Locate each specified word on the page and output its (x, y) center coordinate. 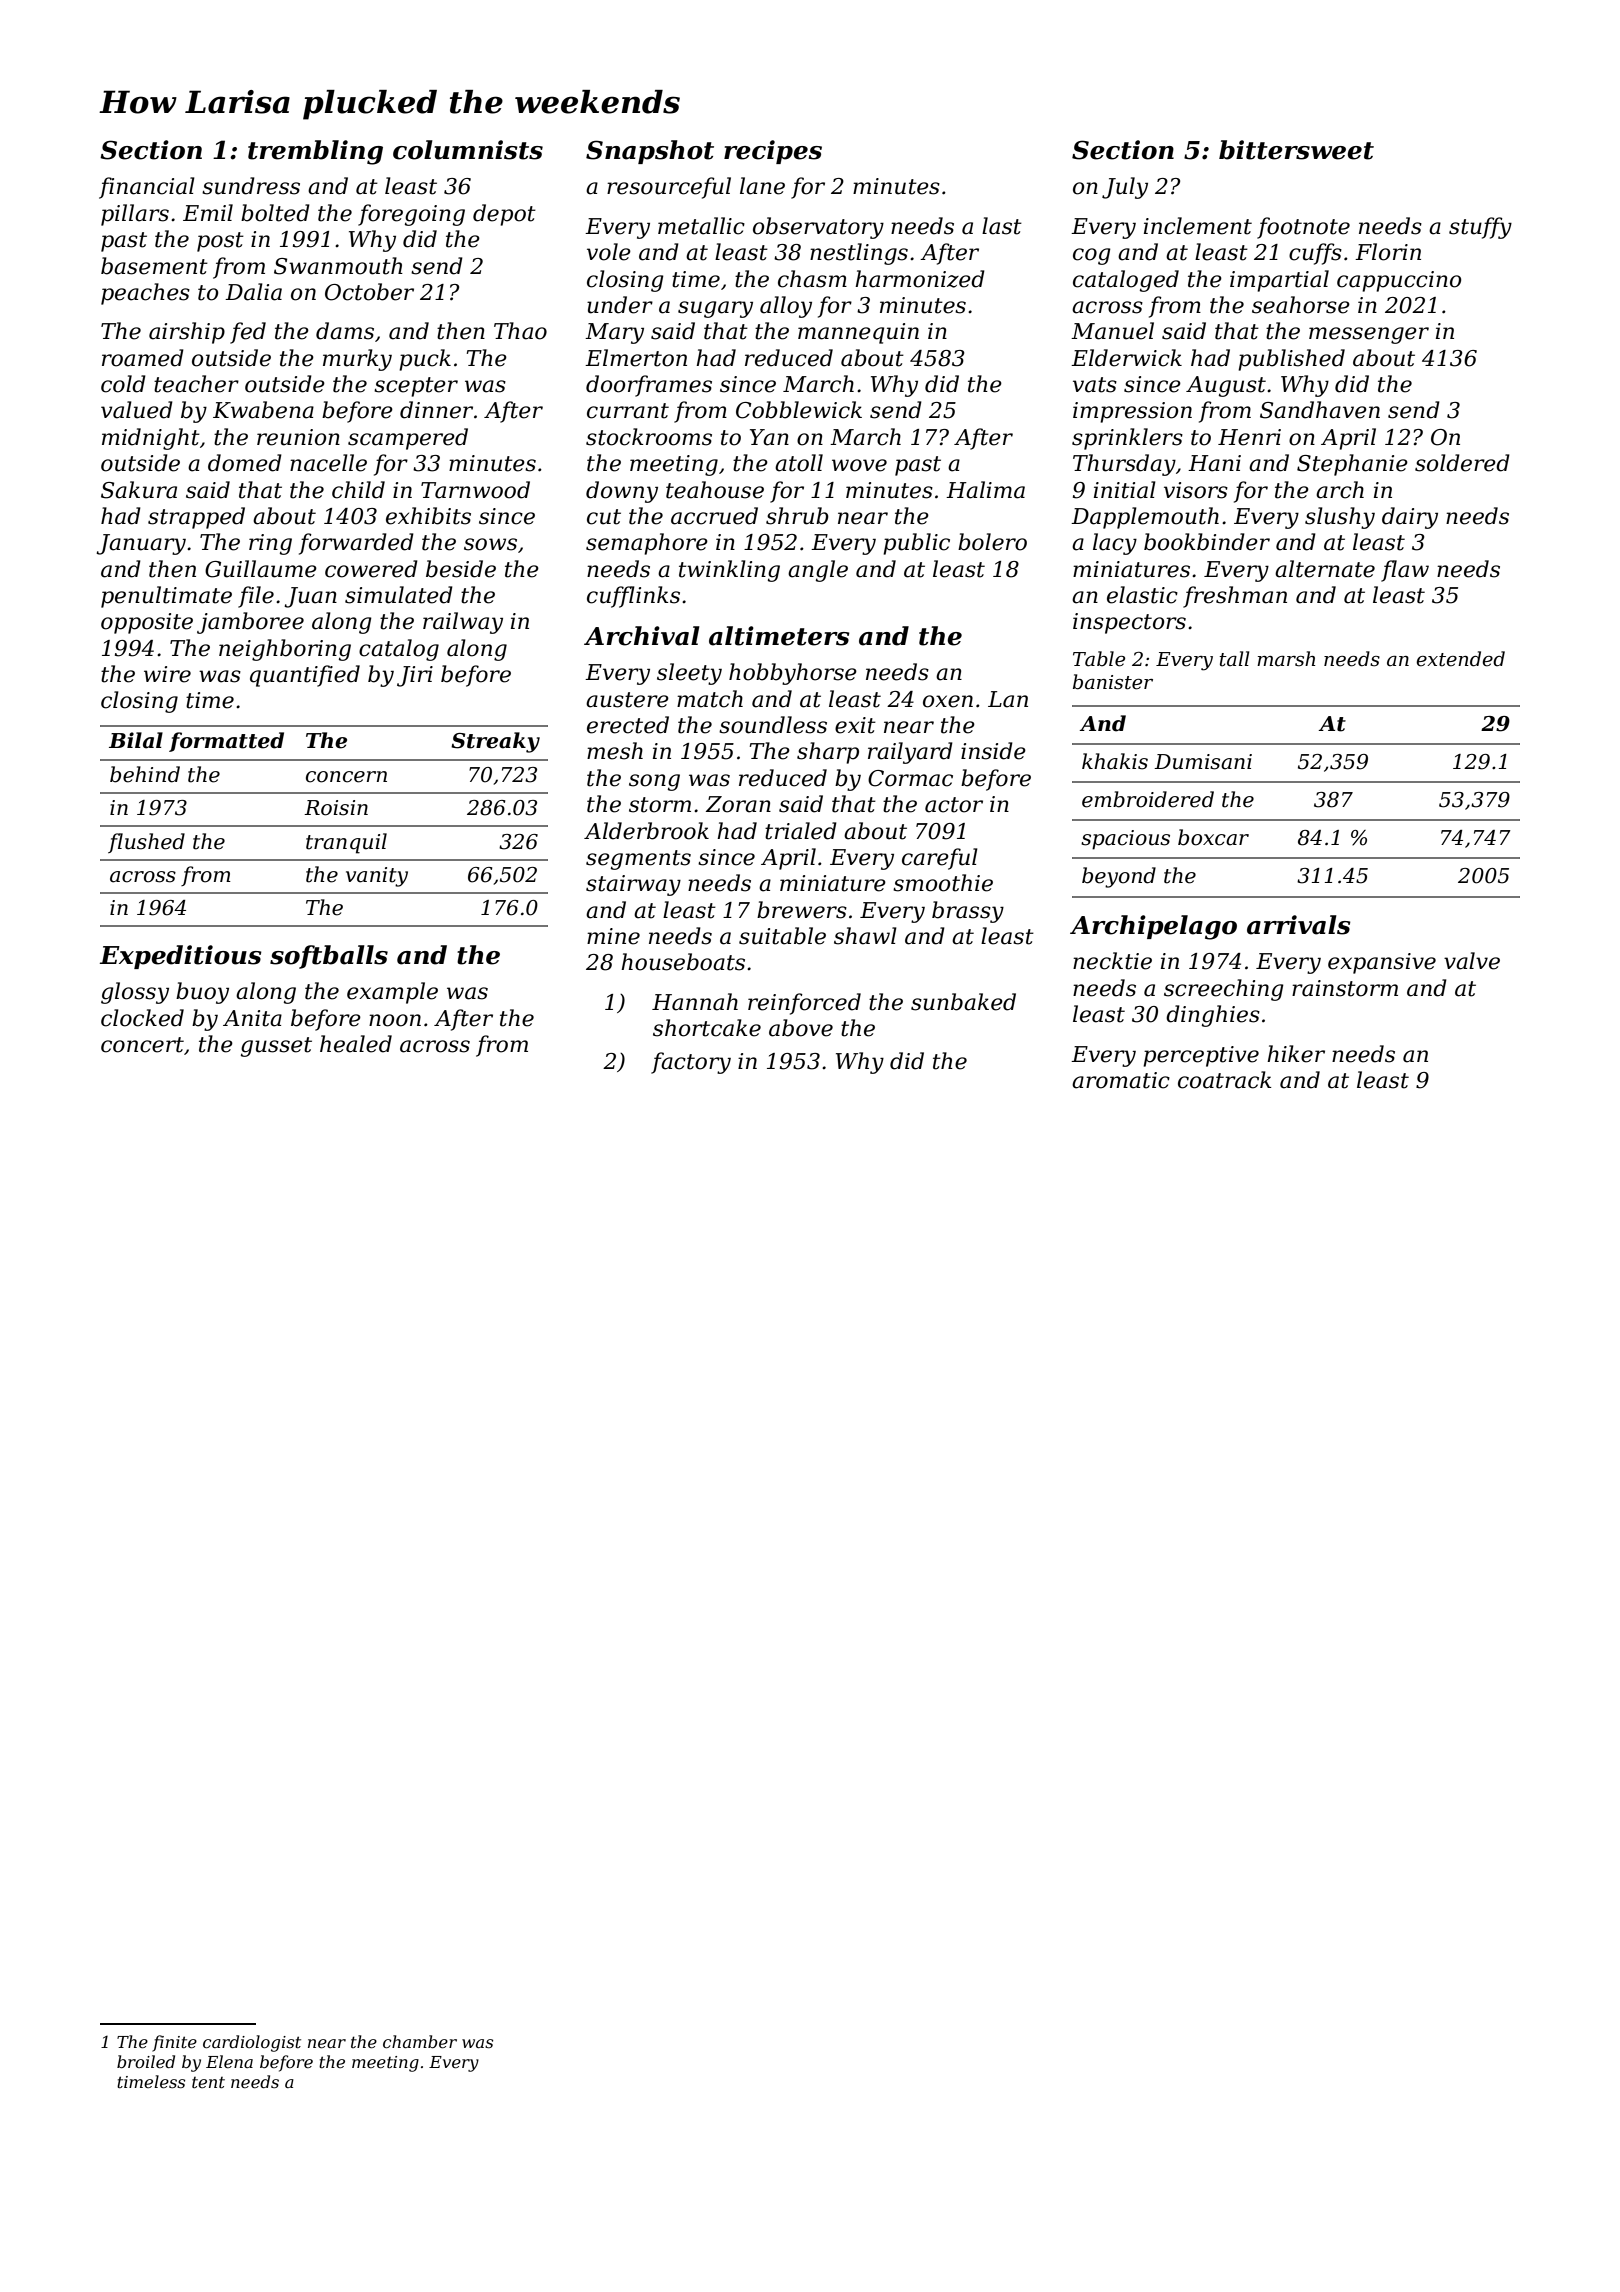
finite (174, 2043)
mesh (615, 751)
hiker (1296, 1054)
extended (1460, 659)
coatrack (1225, 1080)
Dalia (253, 292)
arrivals (1299, 925)
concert (142, 1045)
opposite (147, 623)
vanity (377, 877)
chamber (420, 2041)
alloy (786, 307)
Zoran (738, 804)
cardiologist (252, 2043)
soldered (1462, 463)
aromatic (1121, 1080)
